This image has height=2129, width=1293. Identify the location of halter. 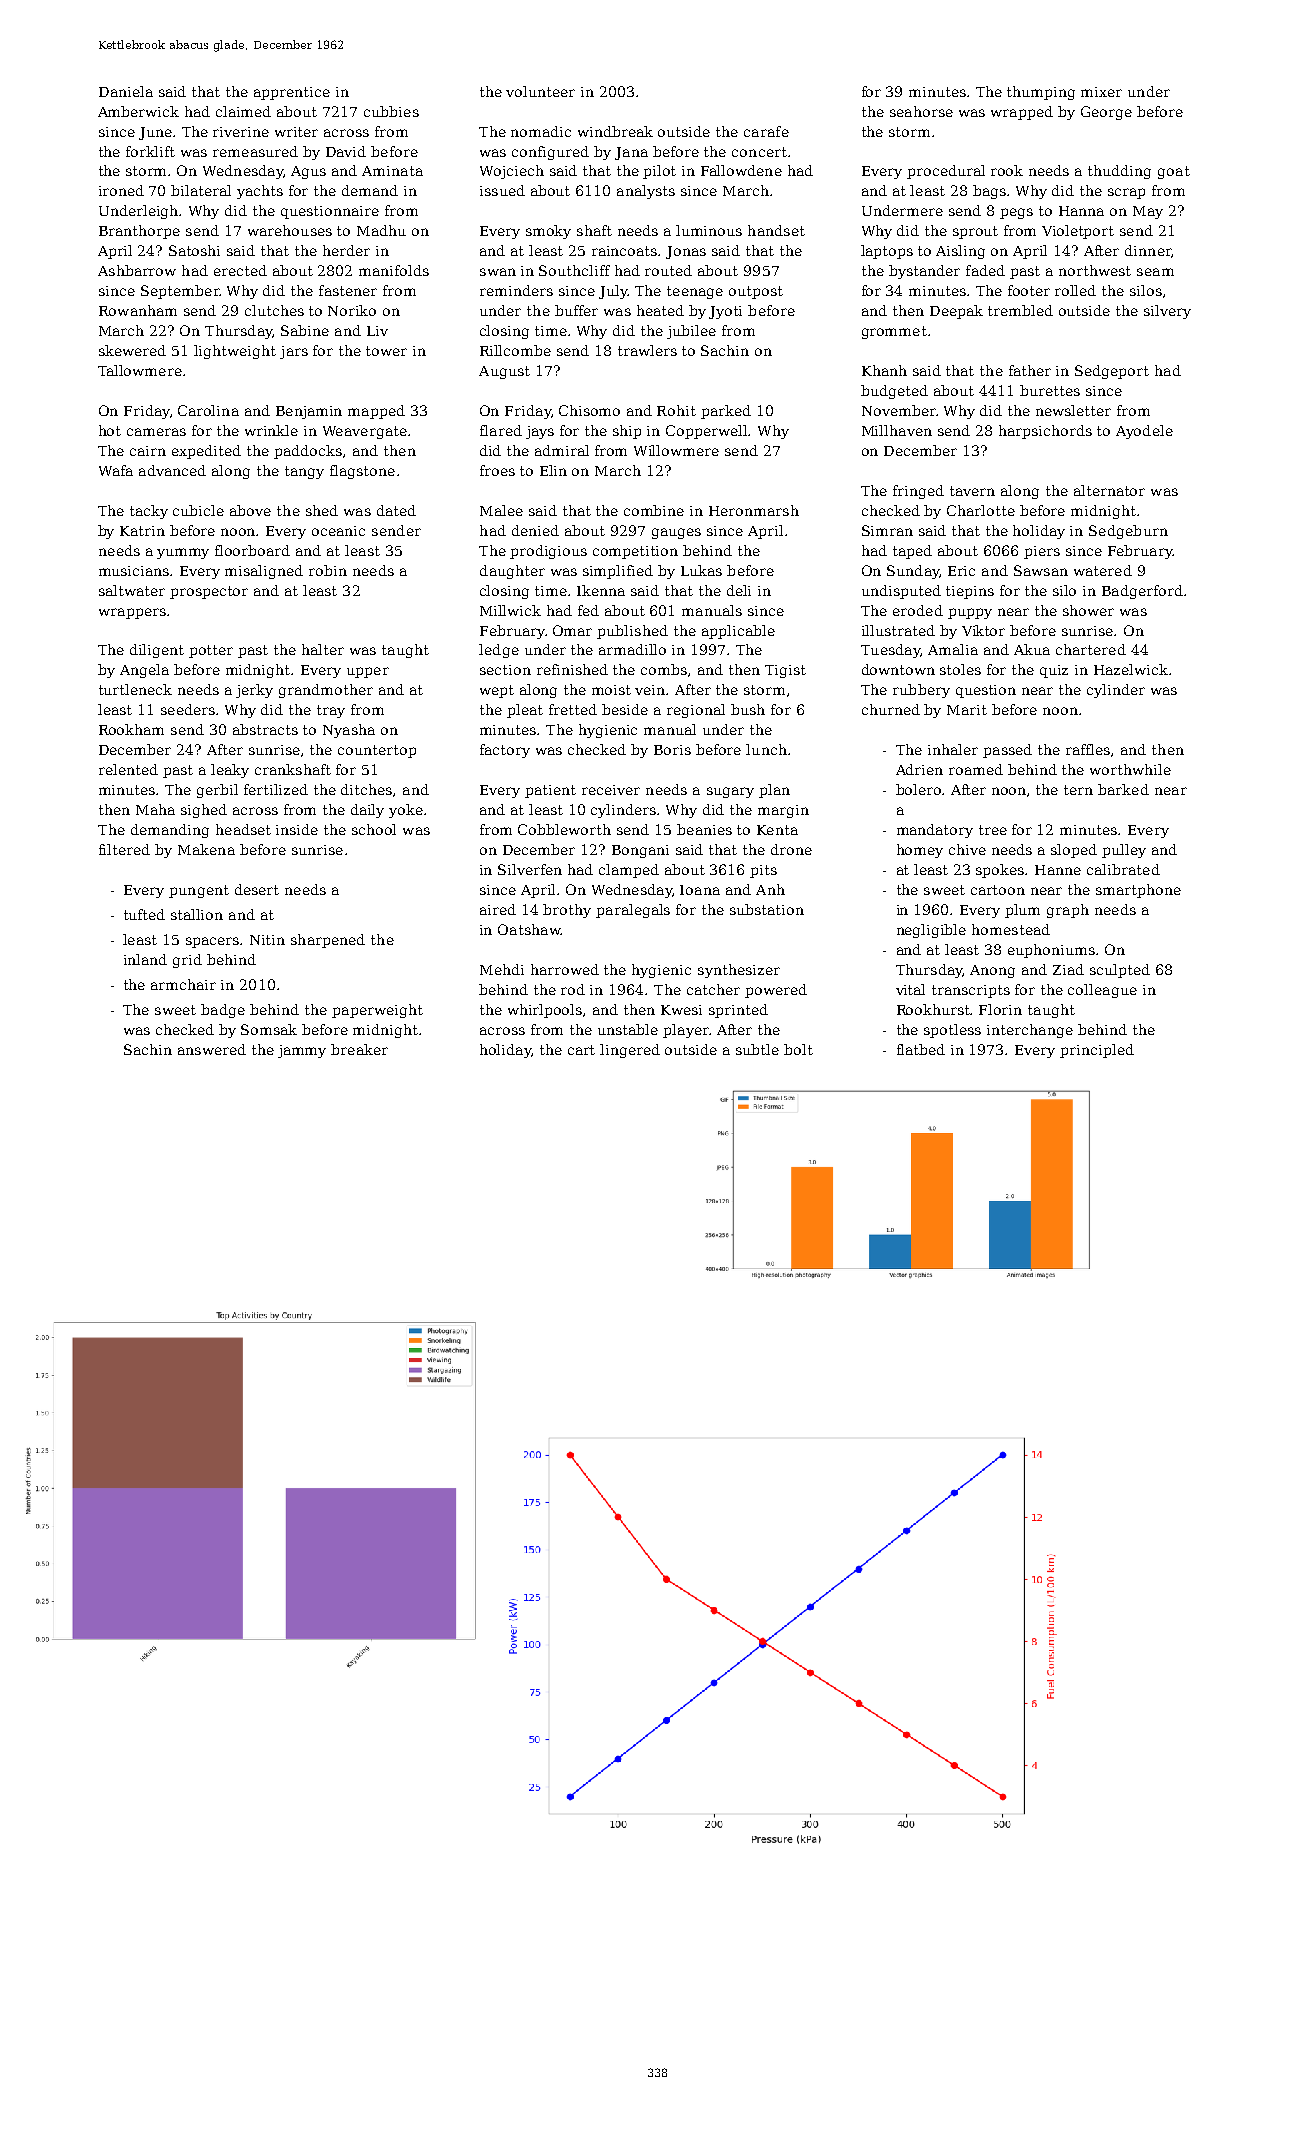
(323, 649).
